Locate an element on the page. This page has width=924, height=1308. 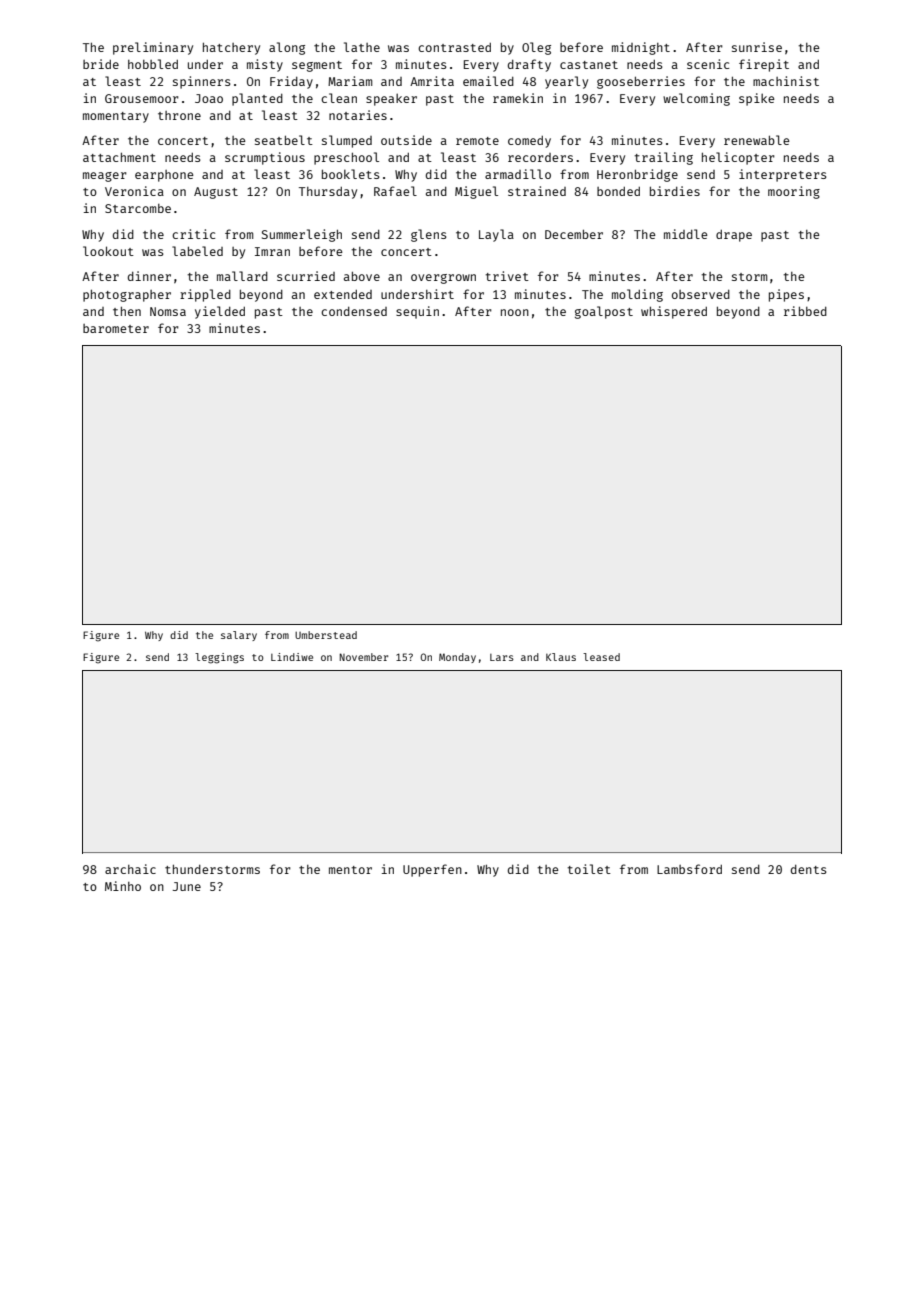
renewable is located at coordinates (757, 140).
